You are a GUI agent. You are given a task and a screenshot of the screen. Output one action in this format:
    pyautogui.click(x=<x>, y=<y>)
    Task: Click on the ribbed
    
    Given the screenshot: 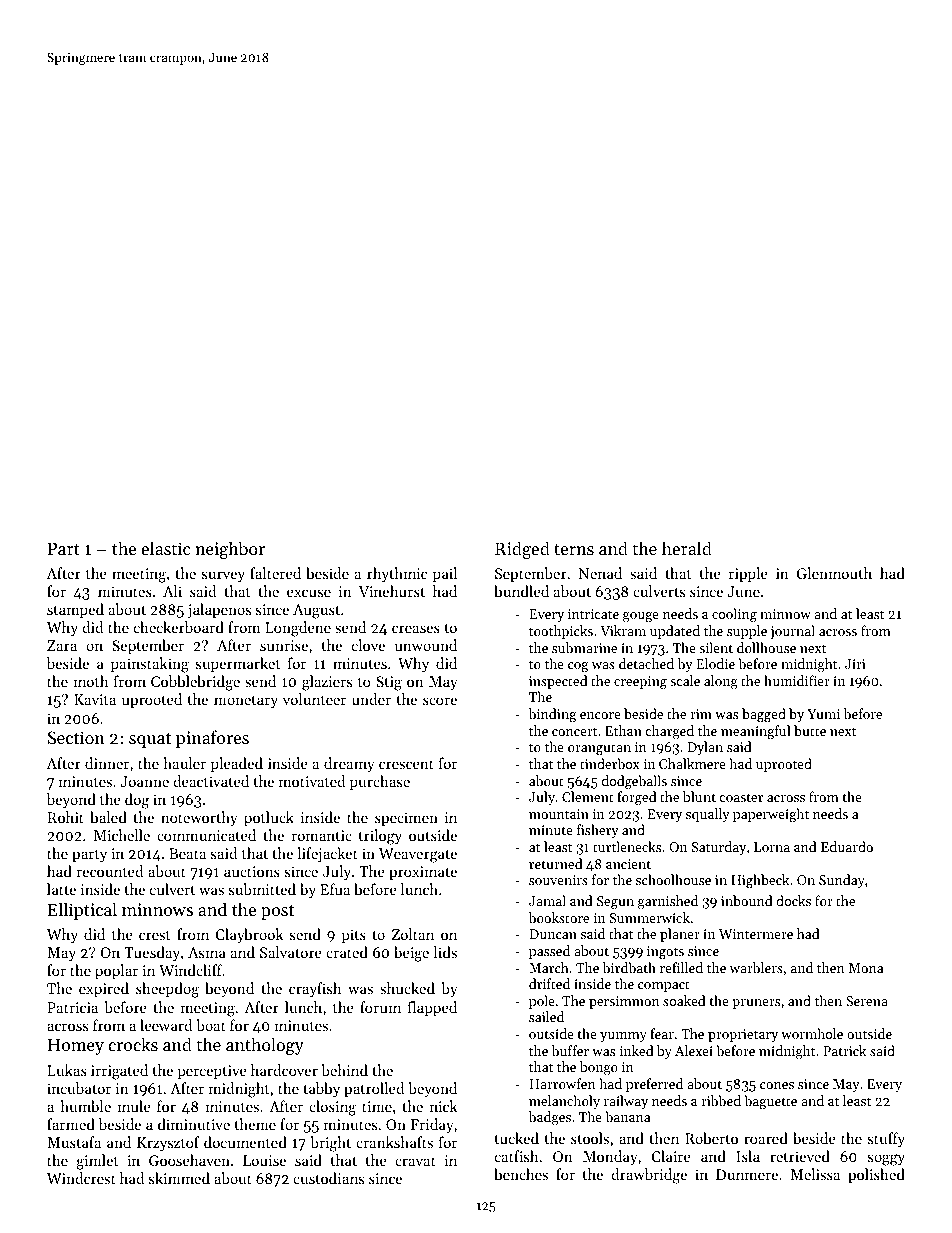 What is the action you would take?
    pyautogui.click(x=721, y=1100)
